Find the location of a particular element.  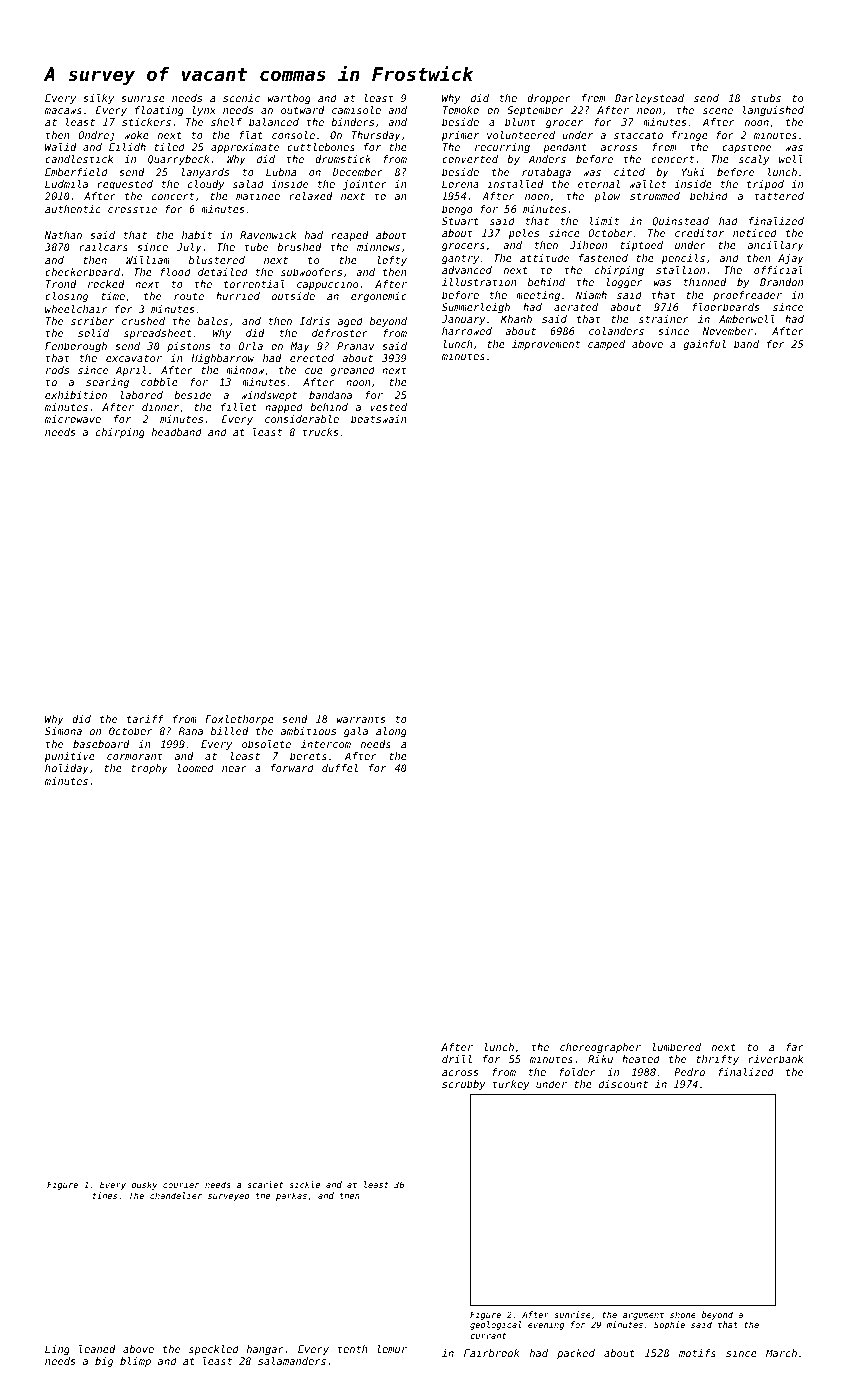

tines is located at coordinates (105, 1195).
